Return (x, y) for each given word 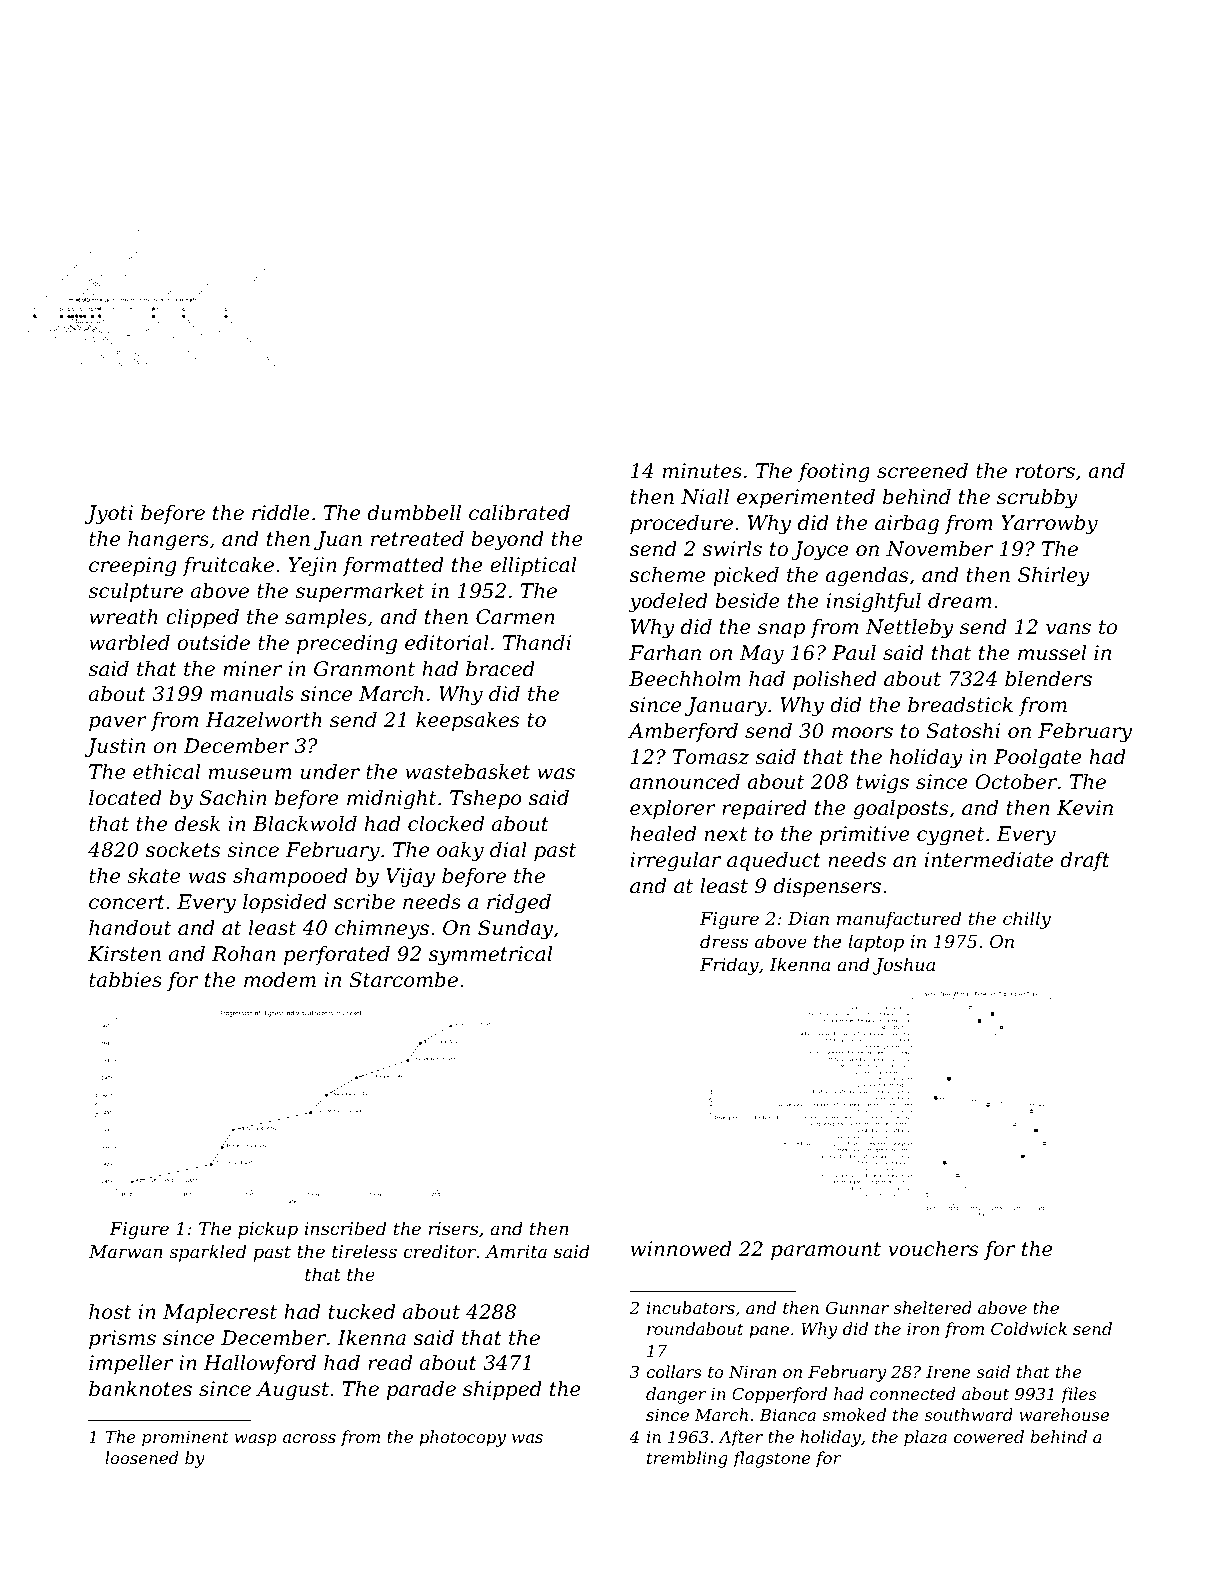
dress (724, 941)
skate (154, 876)
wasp (256, 1440)
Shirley (1054, 577)
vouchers (933, 1249)
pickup (268, 1230)
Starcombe (403, 980)
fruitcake (228, 566)
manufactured (899, 920)
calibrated (519, 513)
